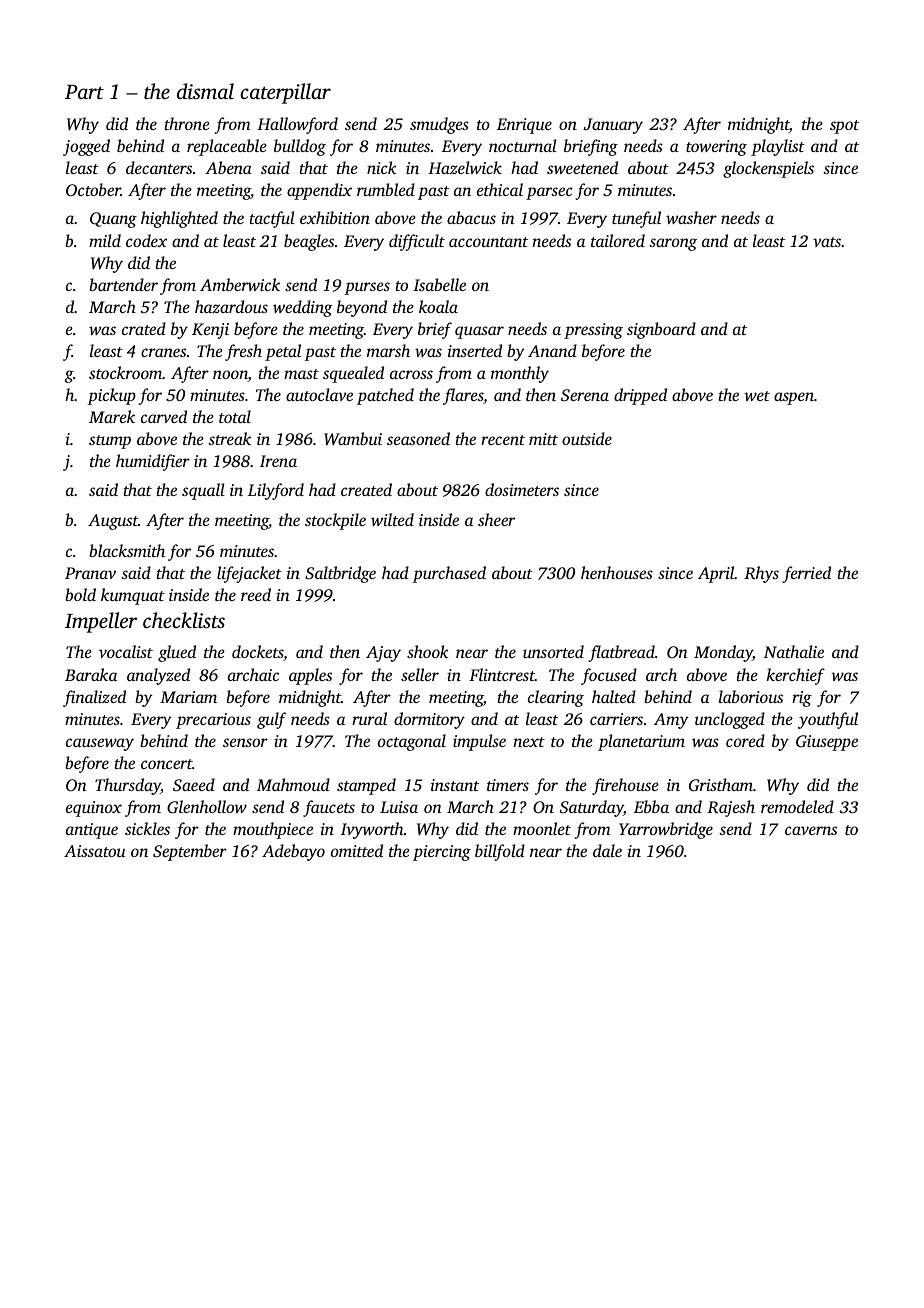 The image size is (924, 1308). Describe the element at coordinates (203, 491) in the screenshot. I see `squall` at that location.
